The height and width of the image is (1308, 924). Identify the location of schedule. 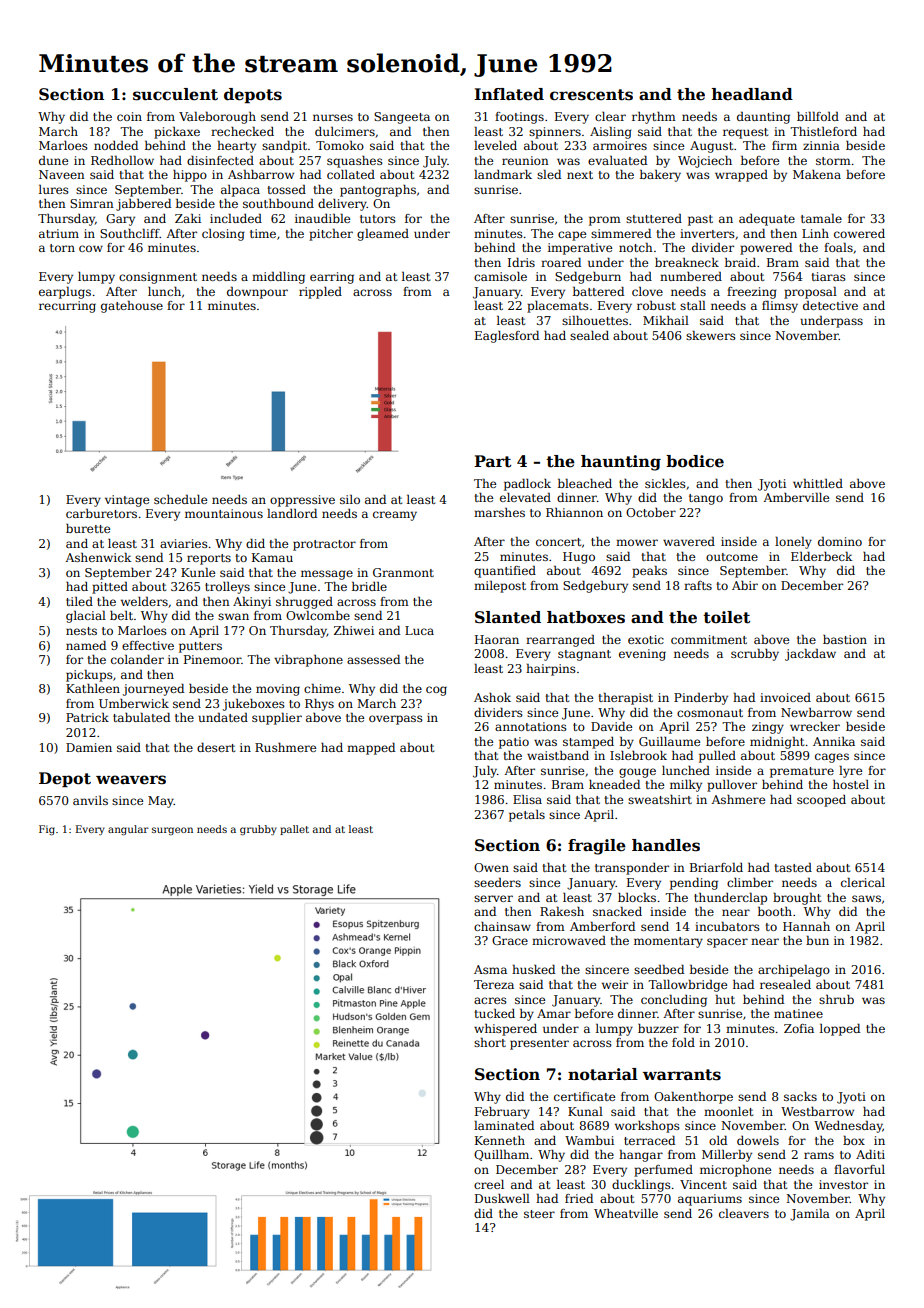
(180, 499).
